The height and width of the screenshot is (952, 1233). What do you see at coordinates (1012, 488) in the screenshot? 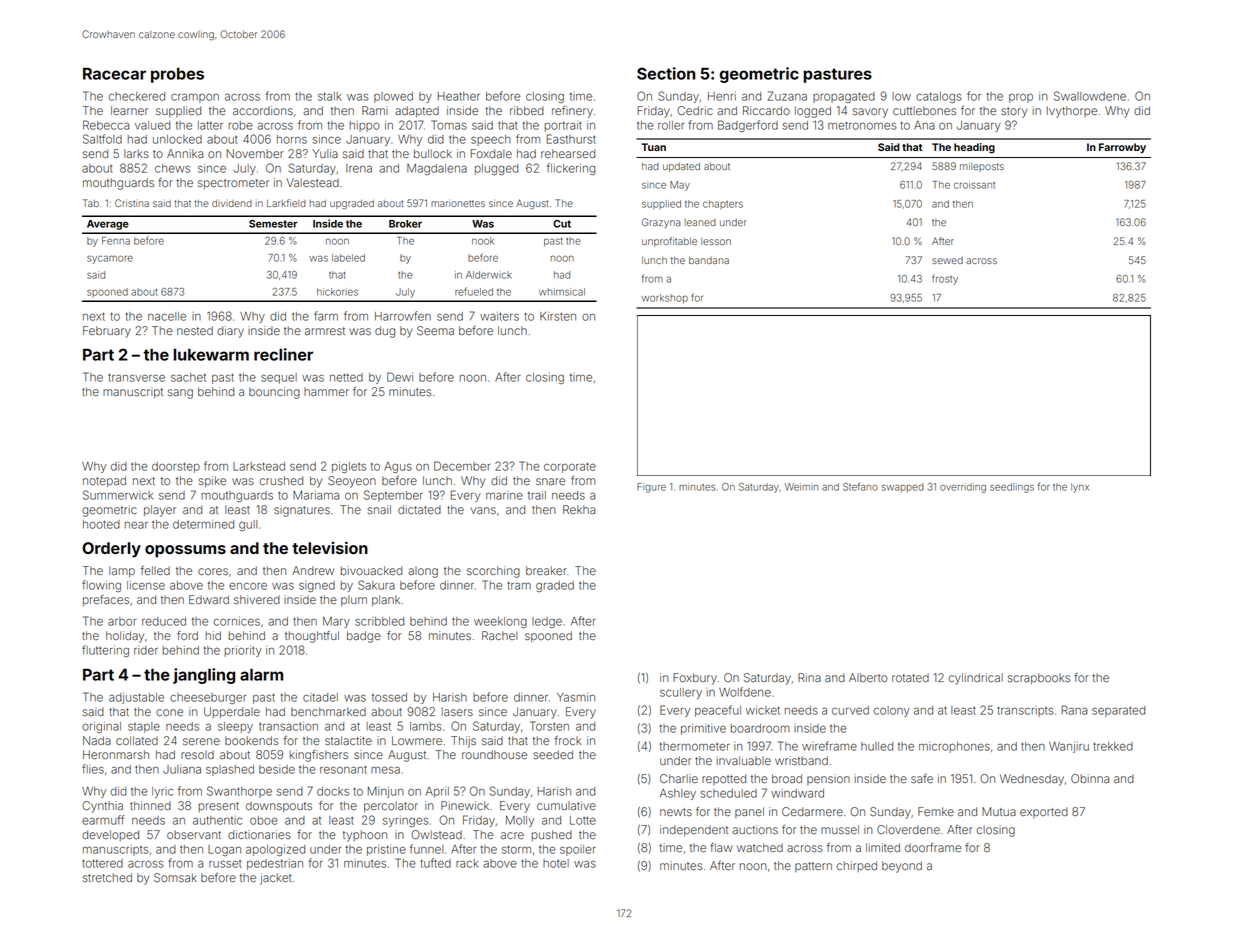
I see `seedlings` at bounding box center [1012, 488].
